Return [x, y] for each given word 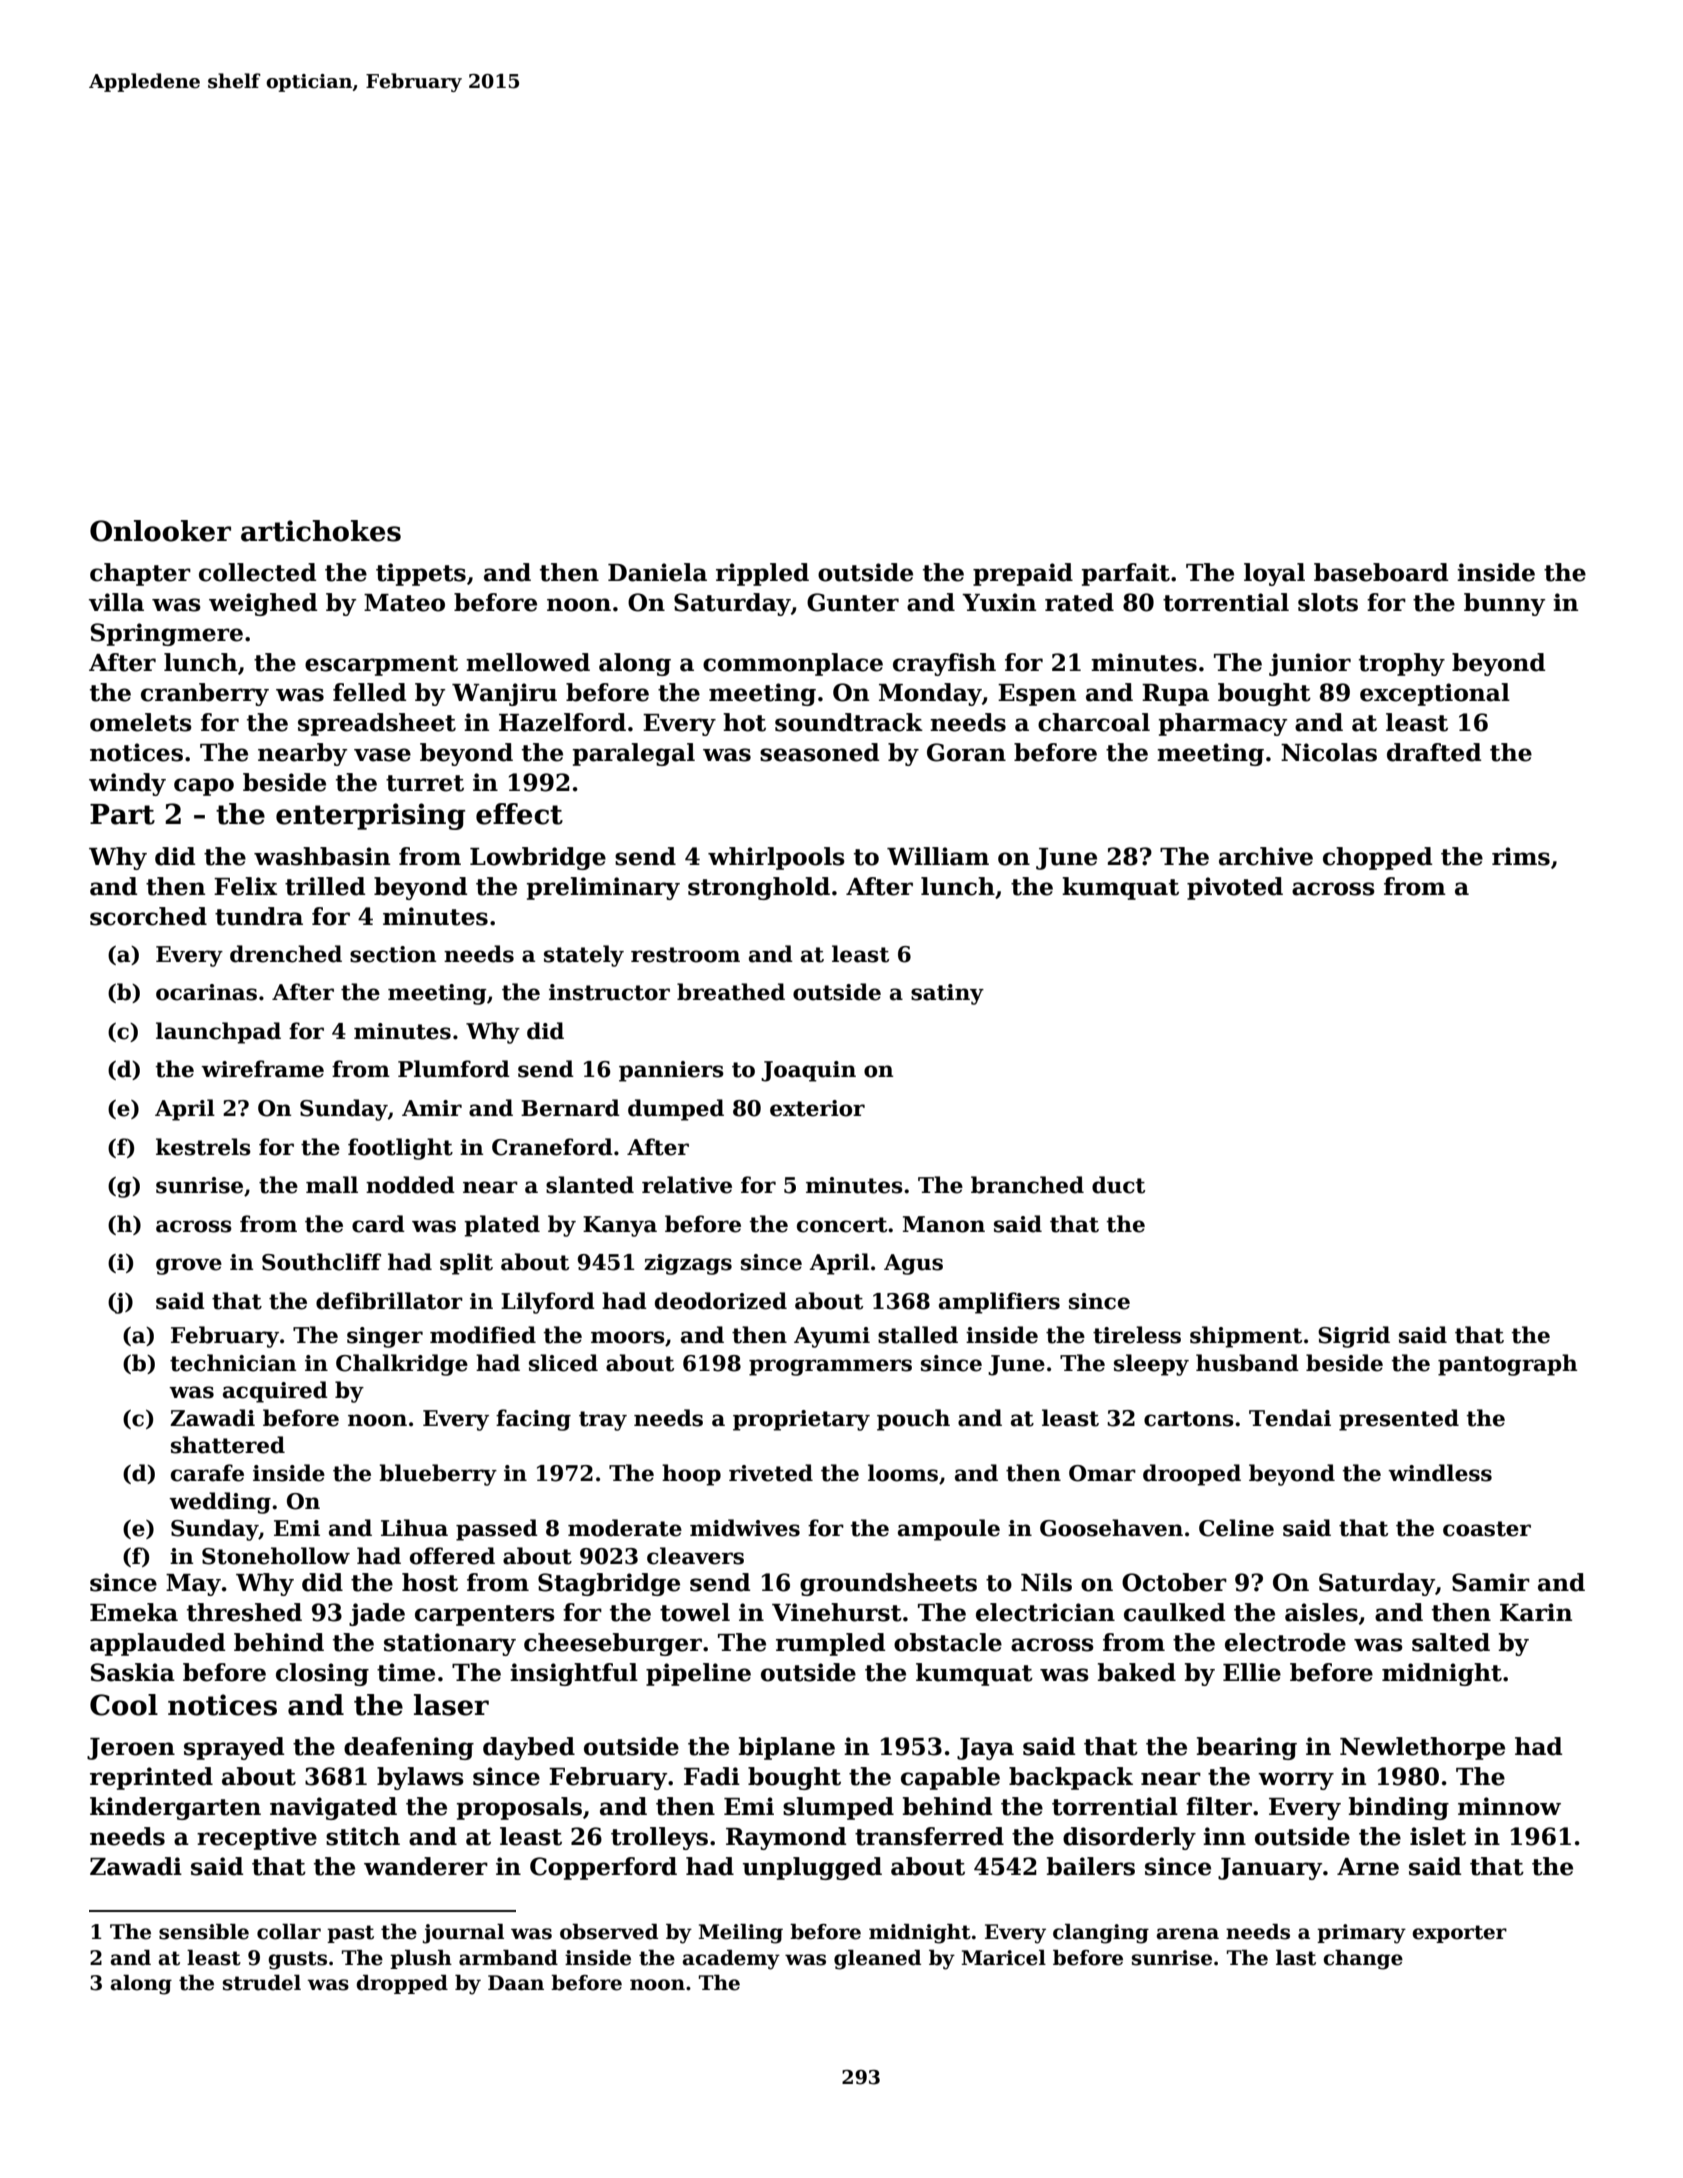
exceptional [1435, 694]
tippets [421, 574]
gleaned [877, 1960]
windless [1440, 1473]
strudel [262, 1983]
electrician [1045, 1612]
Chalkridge [402, 1365]
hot [744, 722]
